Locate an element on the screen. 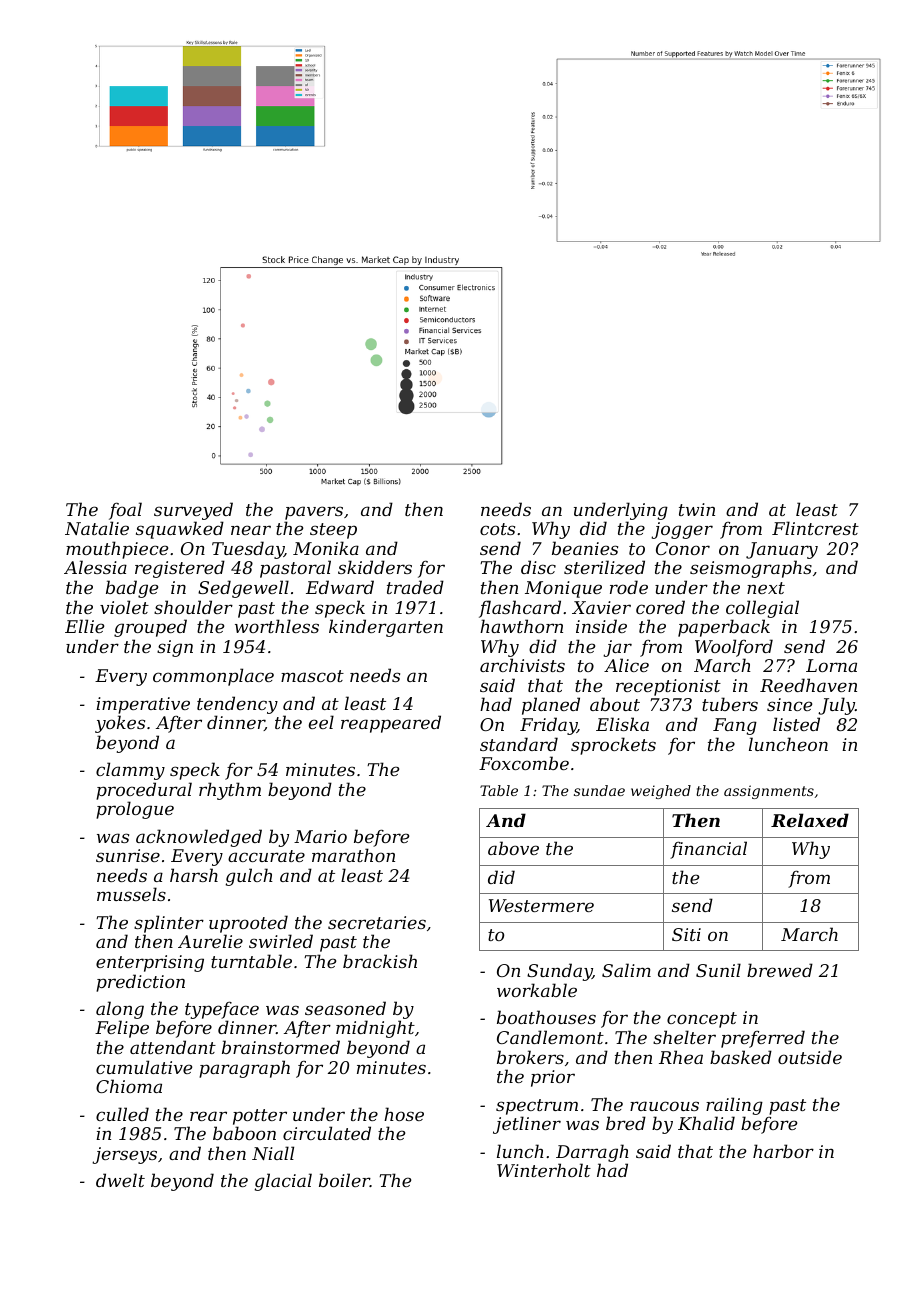  twin is located at coordinates (697, 509).
